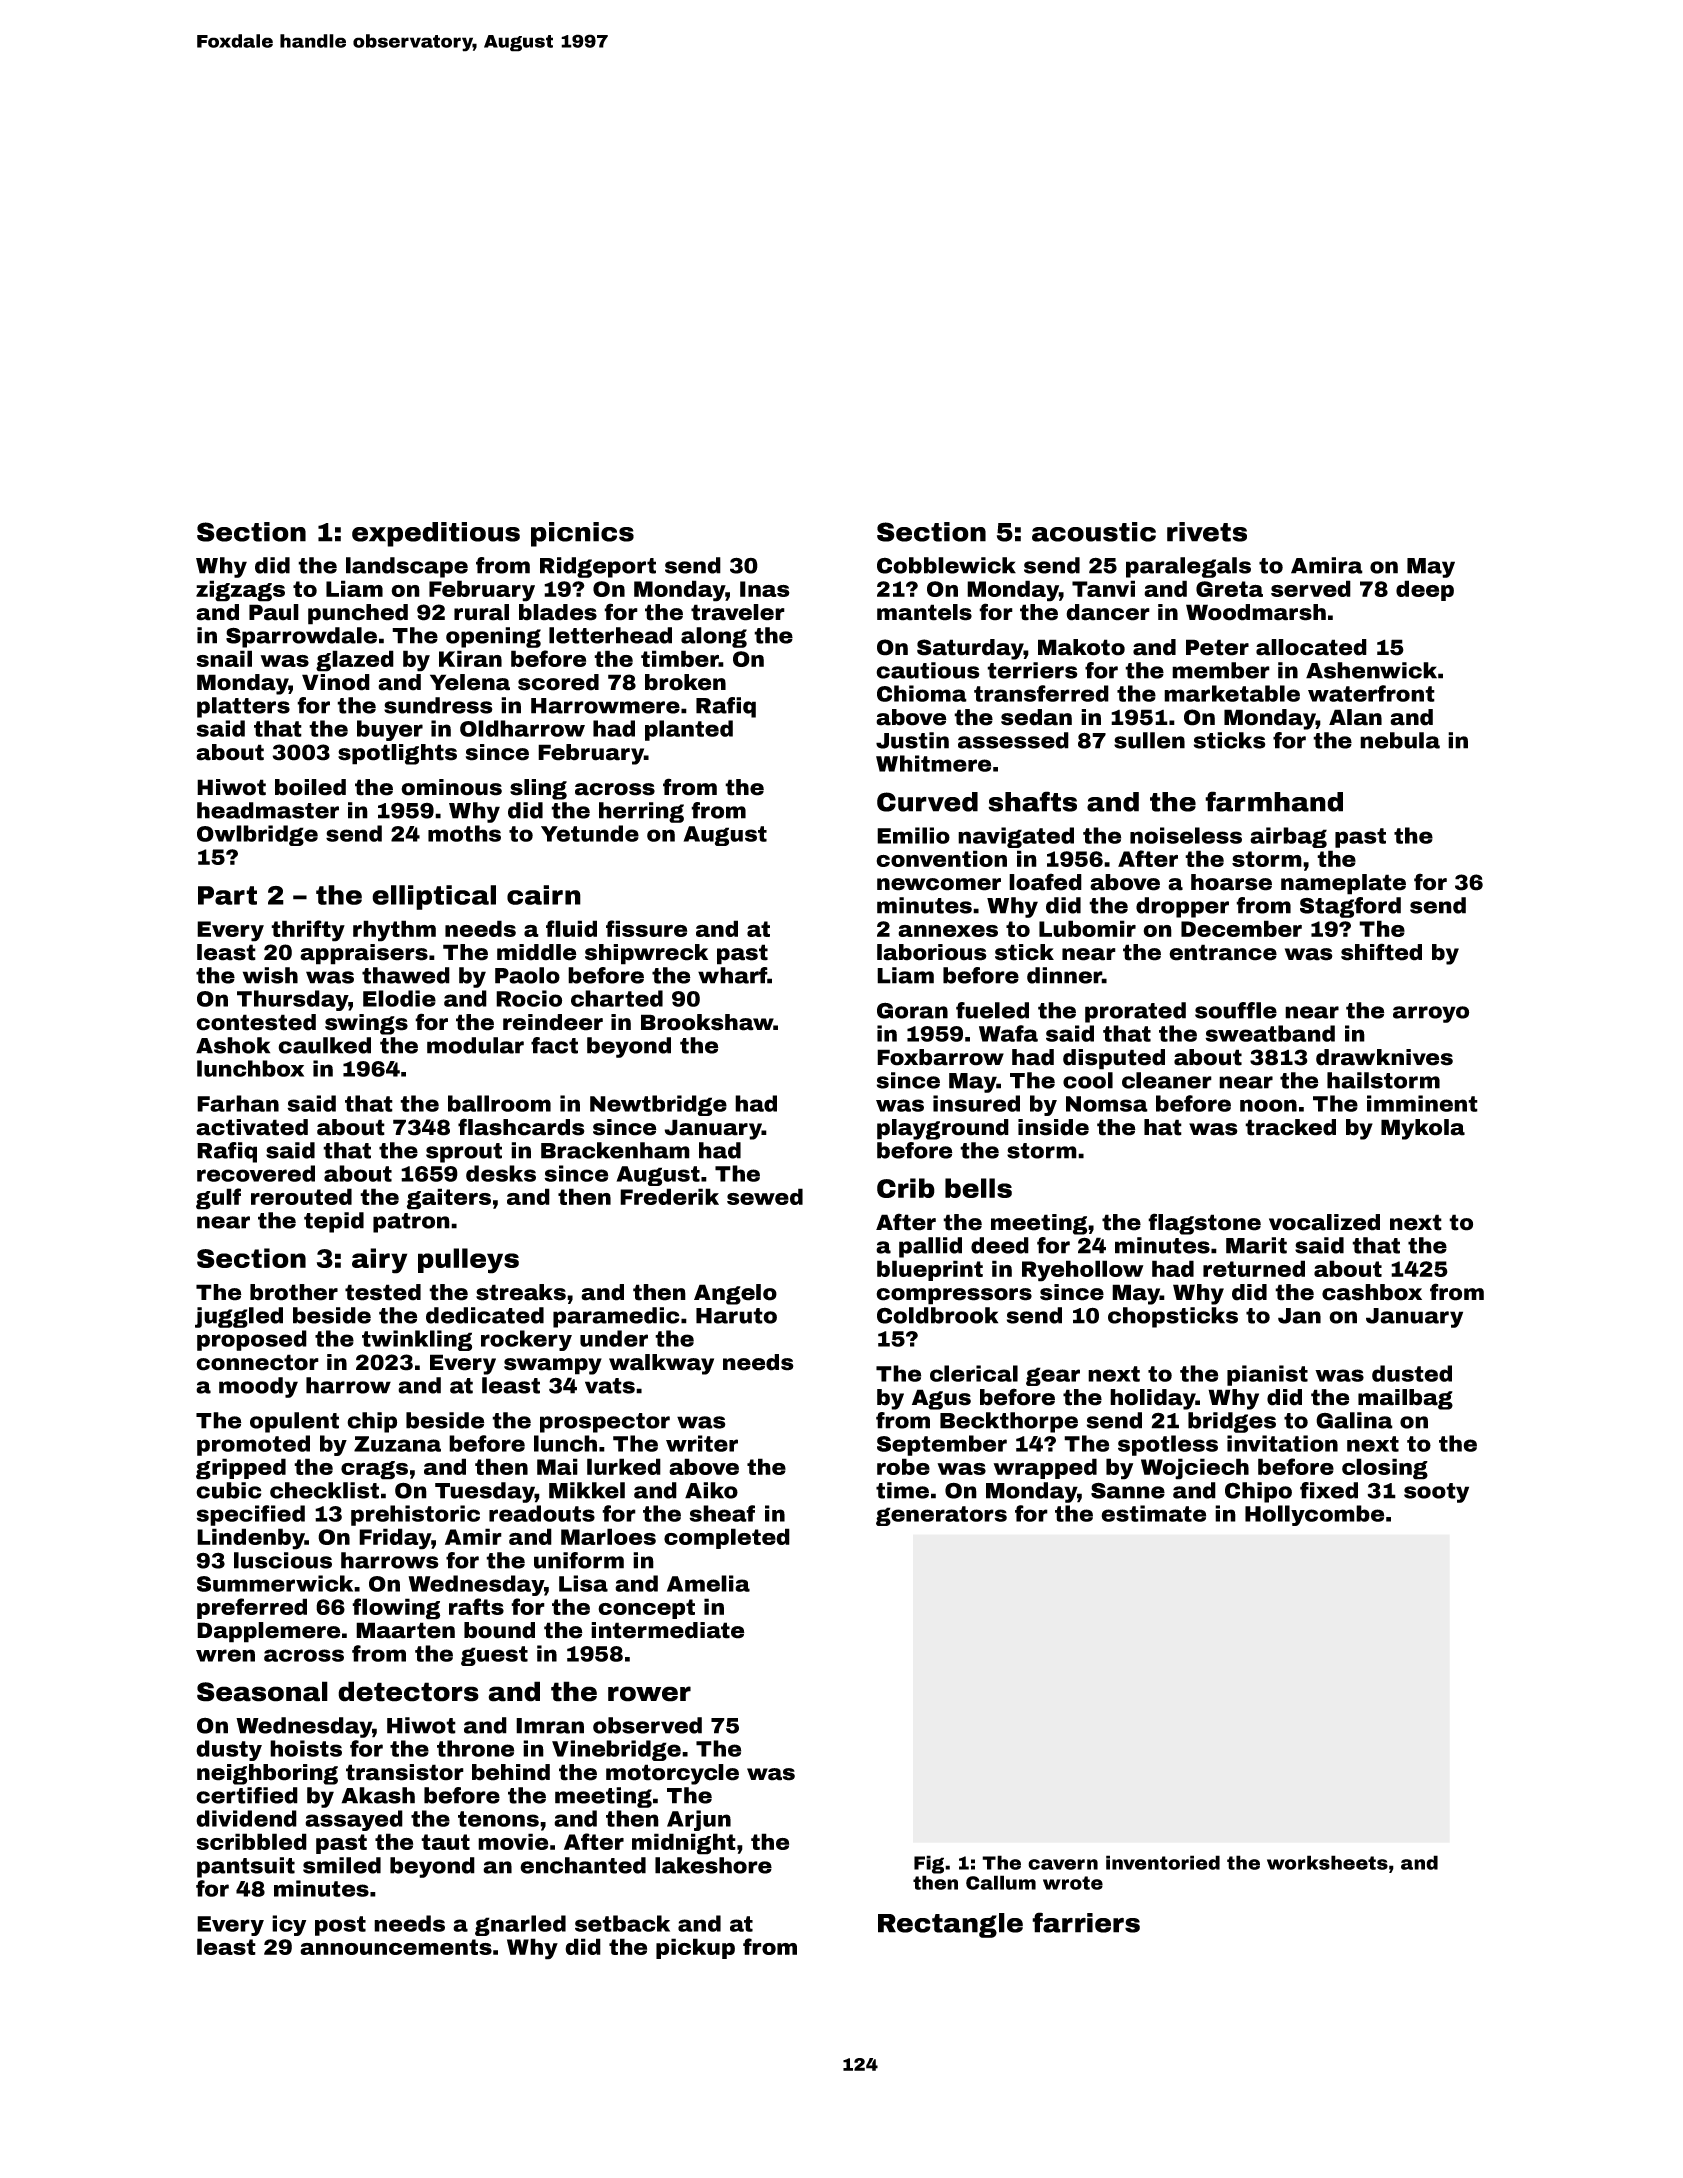 The height and width of the page is (2178, 1683). I want to click on Rectangle, so click(950, 1925).
